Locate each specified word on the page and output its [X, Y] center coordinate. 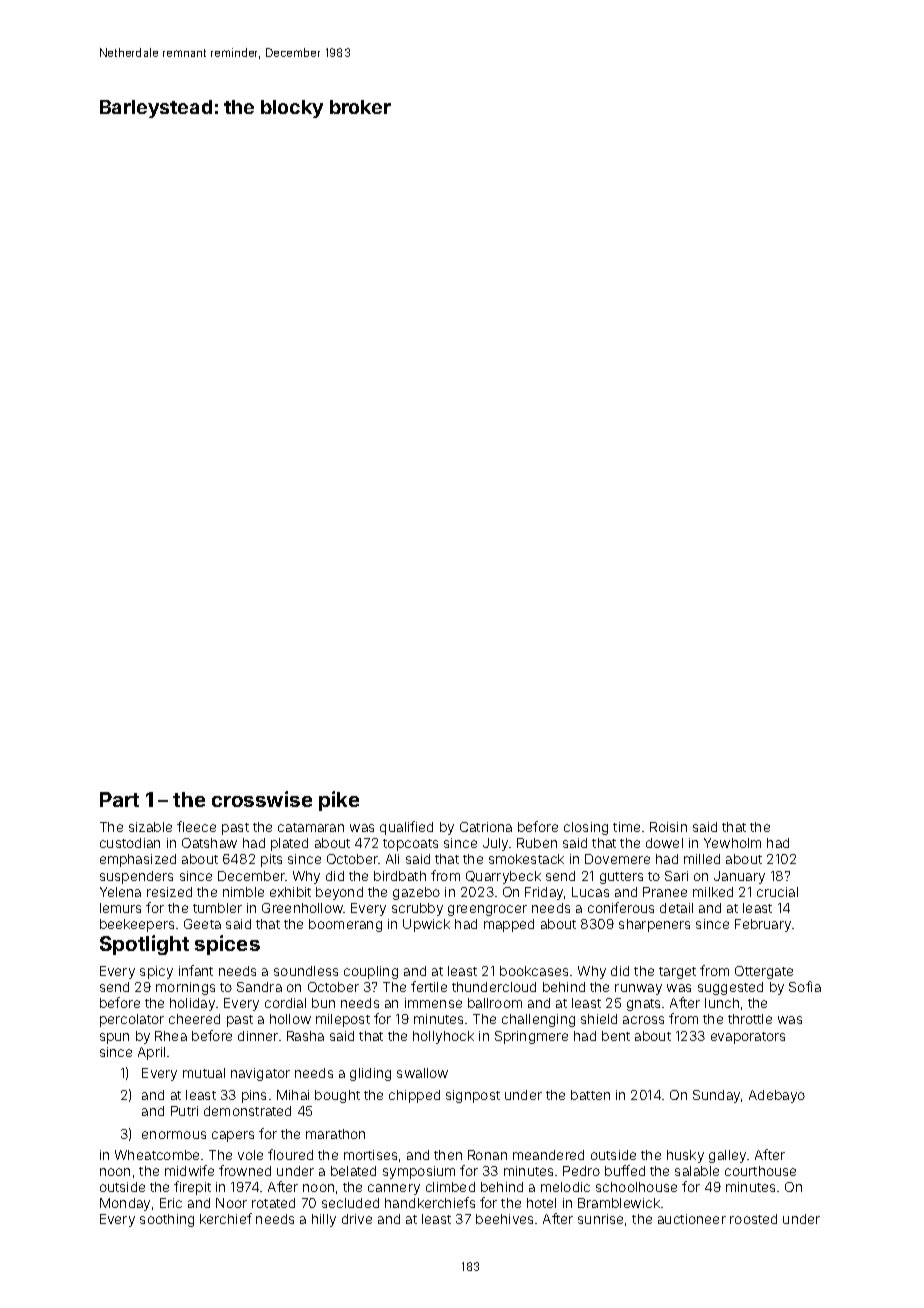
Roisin [668, 827]
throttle [750, 1019]
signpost [473, 1096]
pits [271, 860]
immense [433, 1003]
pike [339, 801]
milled [702, 859]
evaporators [748, 1038]
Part [119, 799]
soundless [306, 971]
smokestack [526, 859]
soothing [167, 1220]
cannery [394, 1189]
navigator [260, 1074]
